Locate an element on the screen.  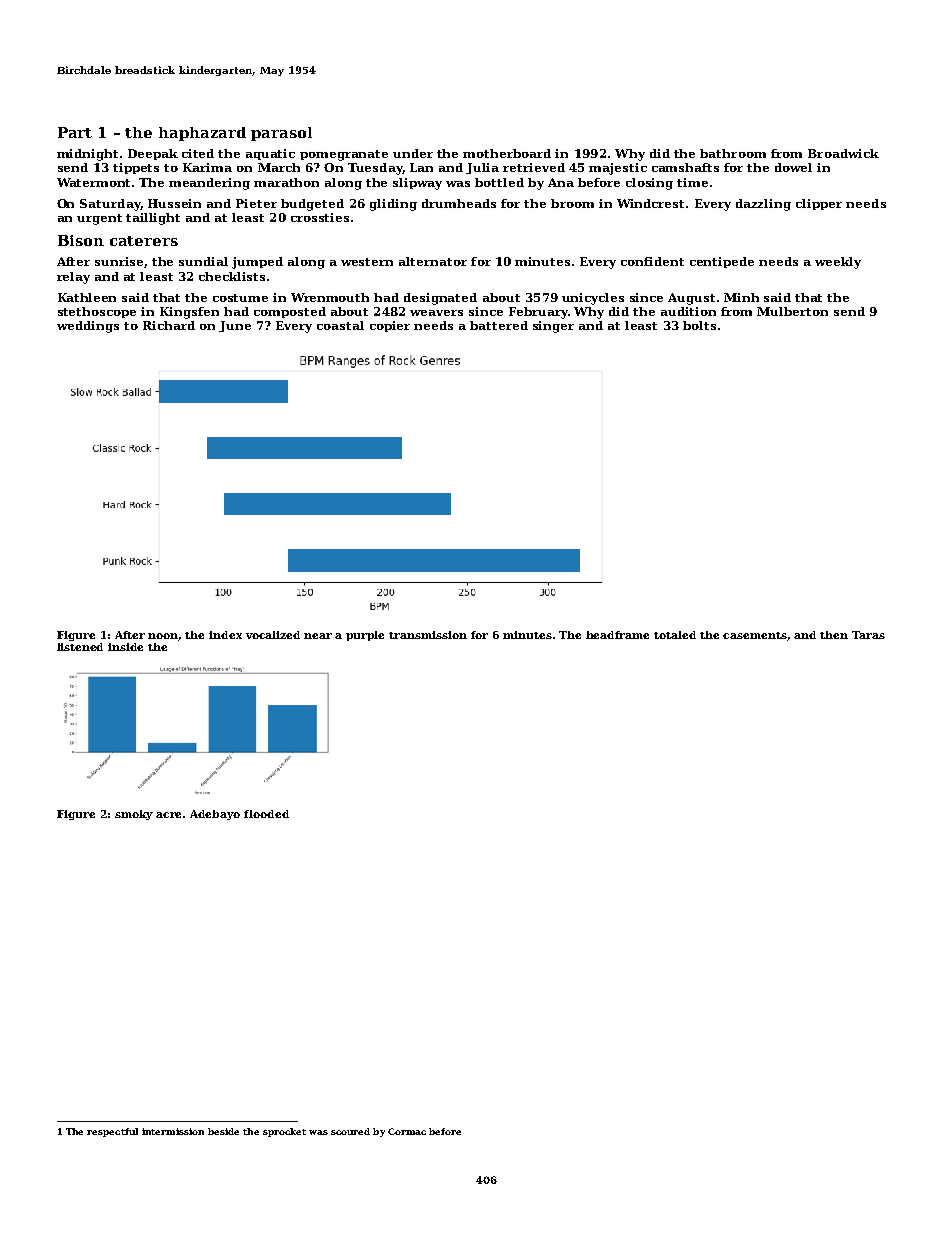
Adebayo is located at coordinates (215, 815).
